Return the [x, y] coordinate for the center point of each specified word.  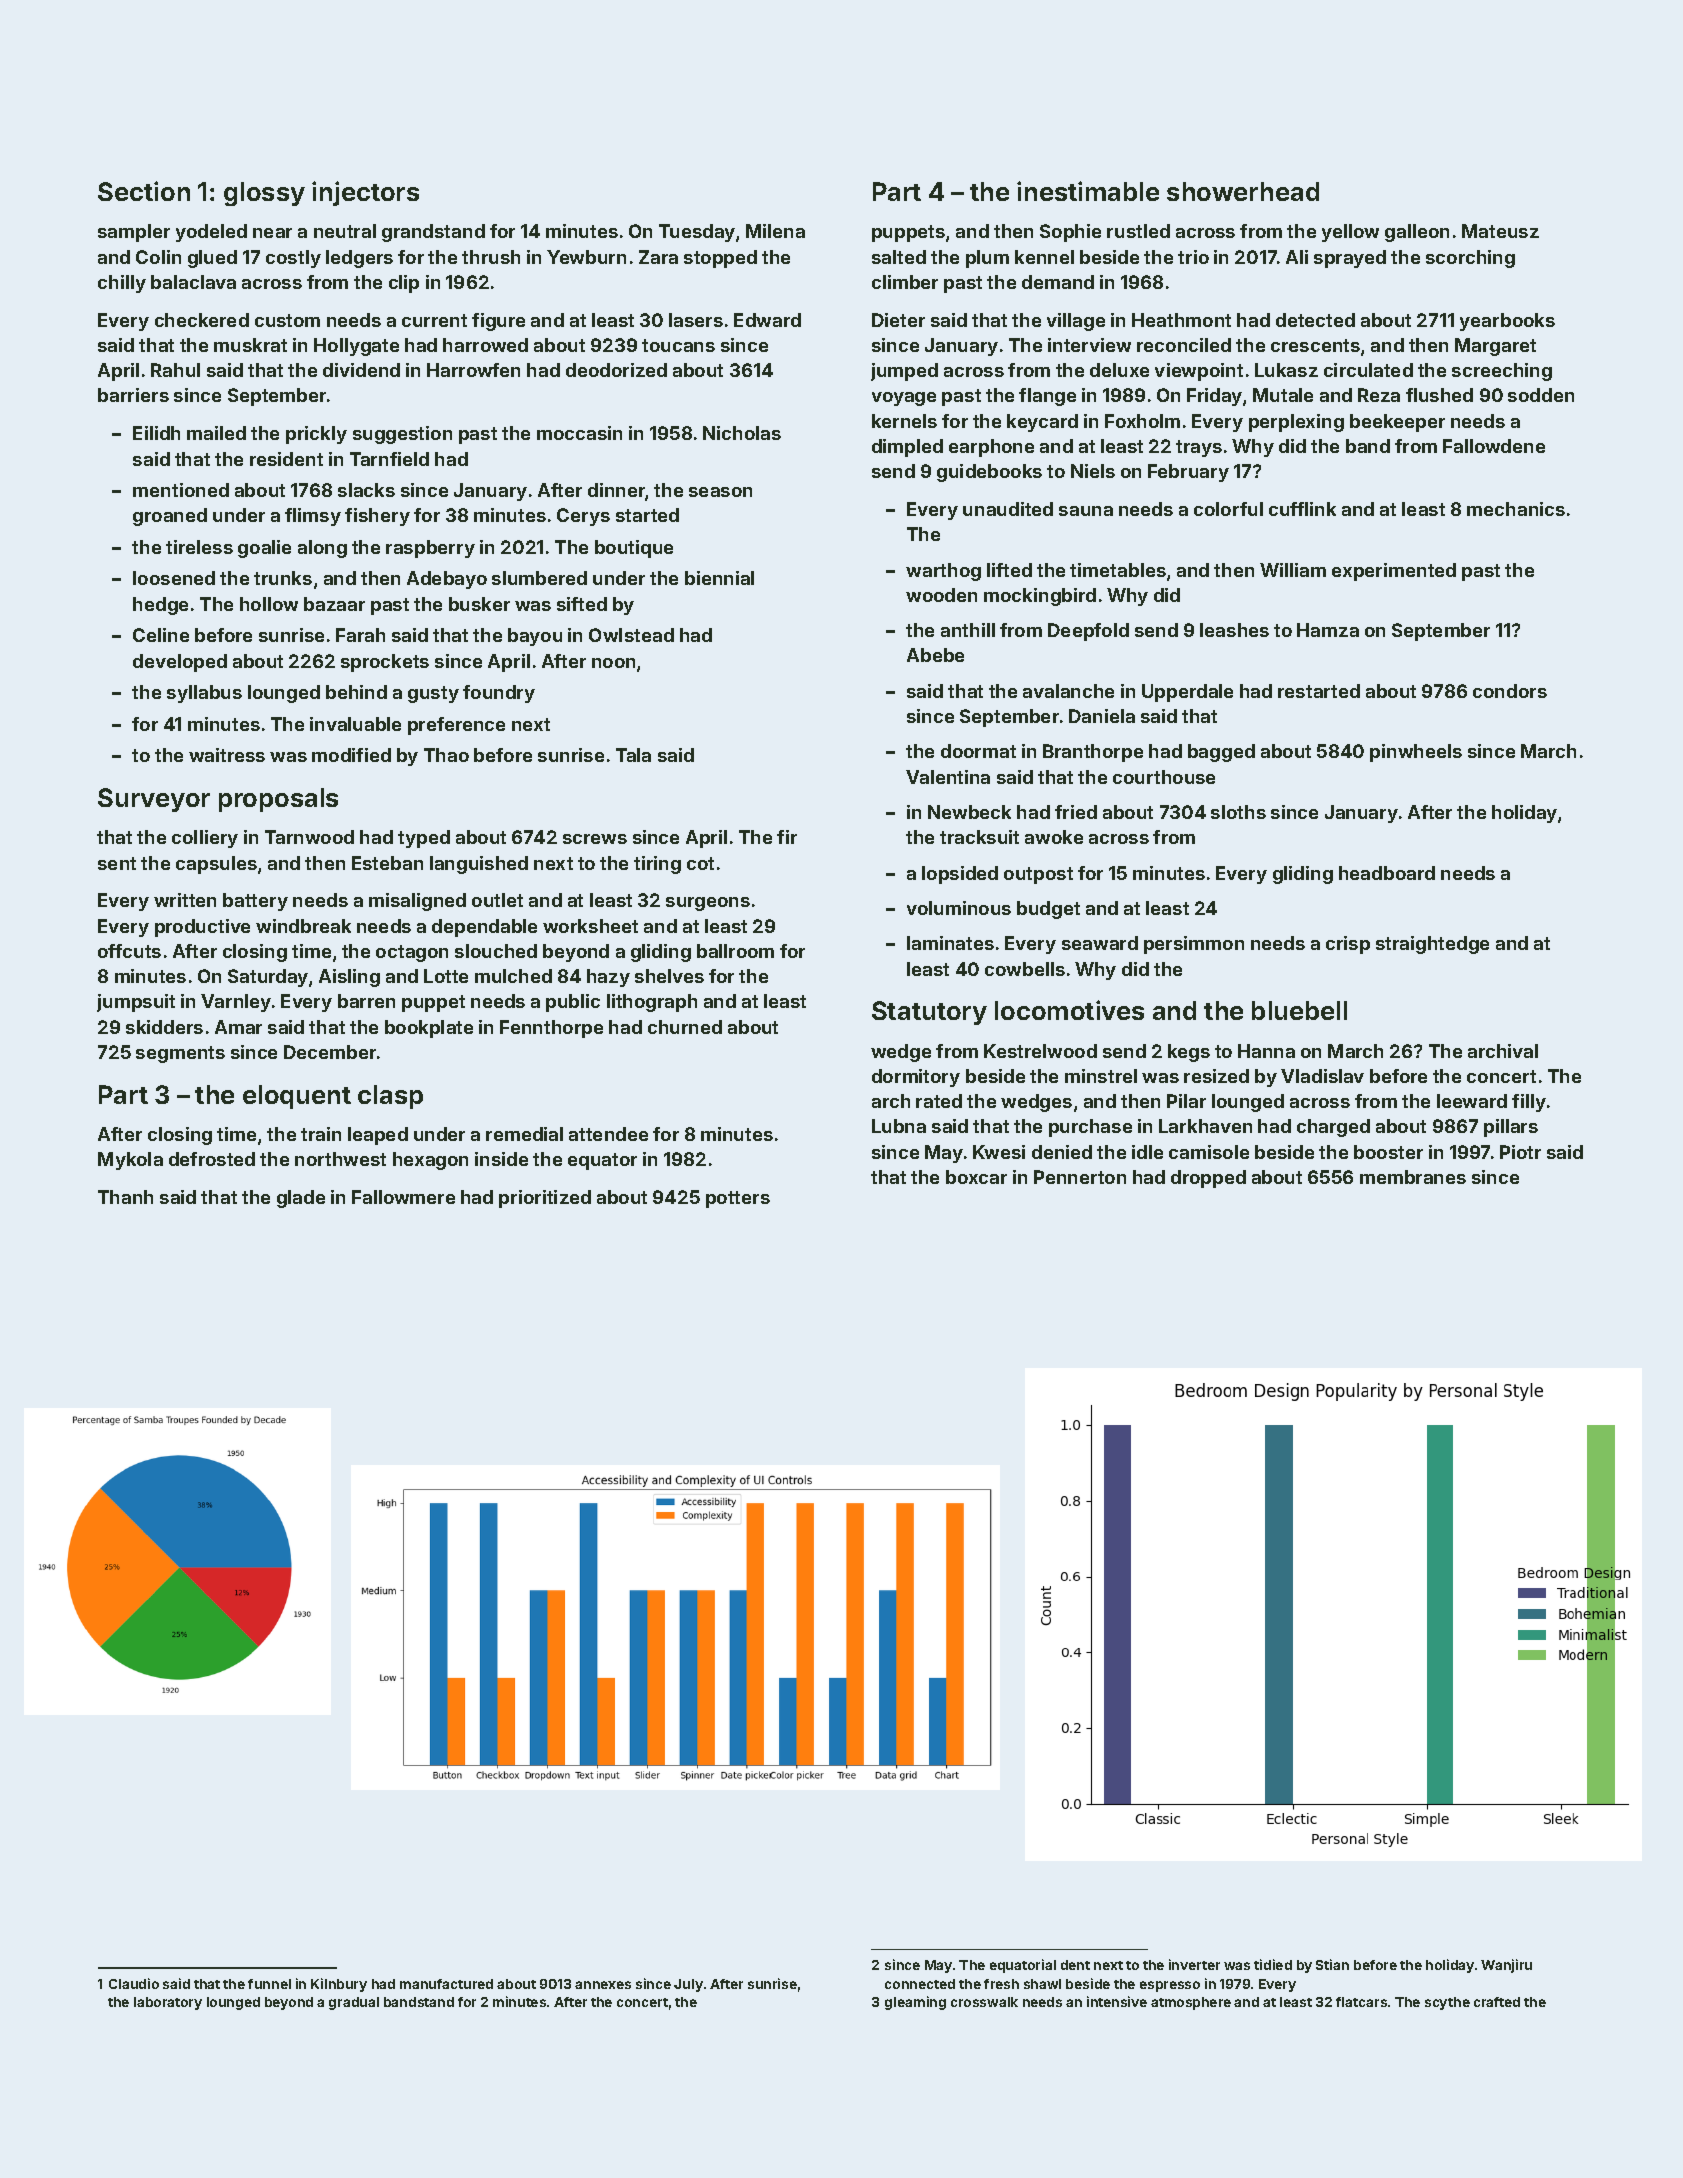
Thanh [125, 1197]
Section [144, 191]
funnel [269, 1984]
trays [1199, 448]
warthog [943, 572]
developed [180, 663]
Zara [658, 257]
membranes [1413, 1177]
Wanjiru [1506, 1966]
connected [920, 1984]
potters [738, 1199]
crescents [1315, 345]
